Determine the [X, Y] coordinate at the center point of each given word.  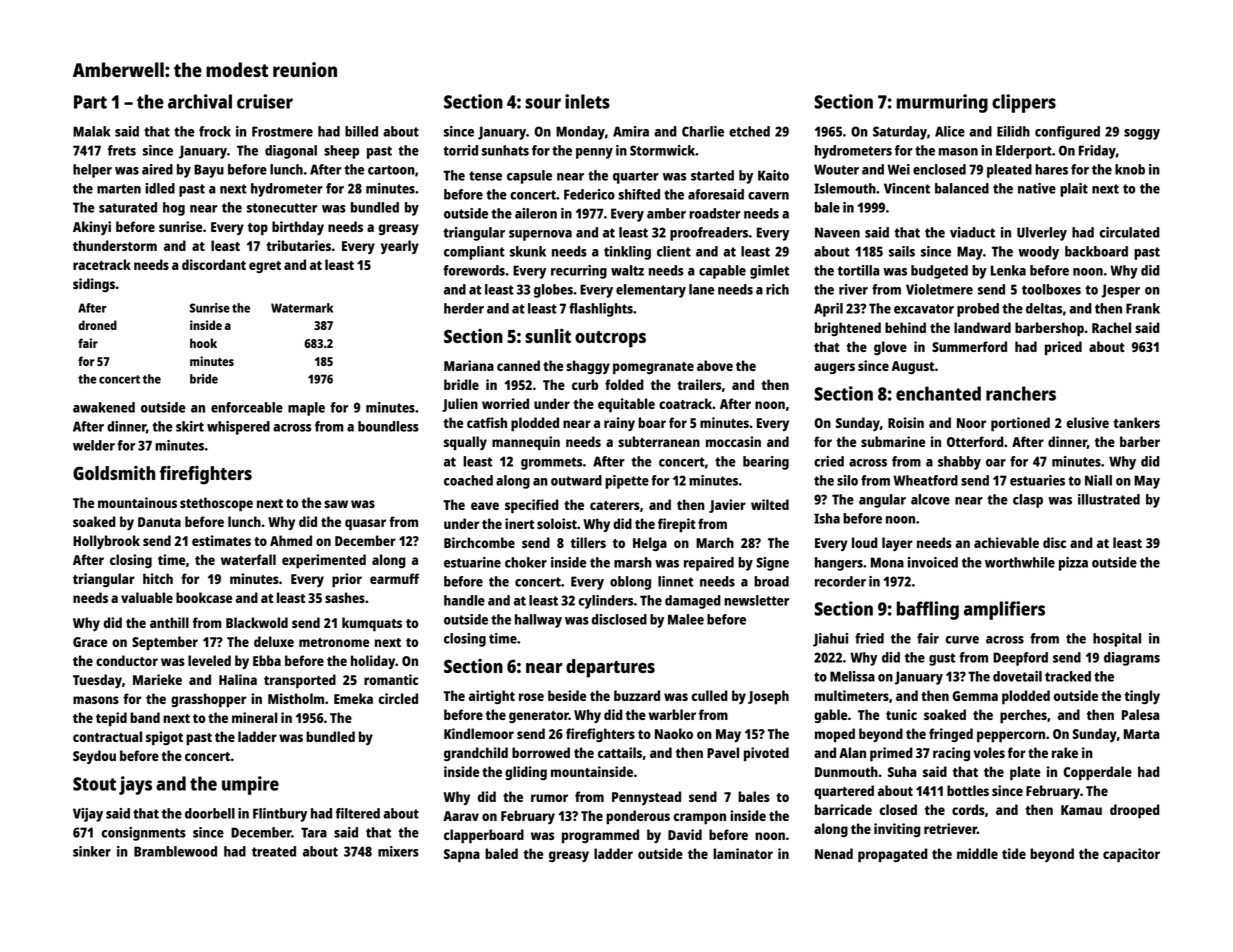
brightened [848, 329]
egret [265, 267]
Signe [772, 564]
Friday [1097, 152]
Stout [94, 784]
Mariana [469, 365]
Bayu [209, 171]
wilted [770, 504]
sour [543, 103]
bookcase [204, 597]
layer [897, 544]
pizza [1073, 564]
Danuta [159, 522]
